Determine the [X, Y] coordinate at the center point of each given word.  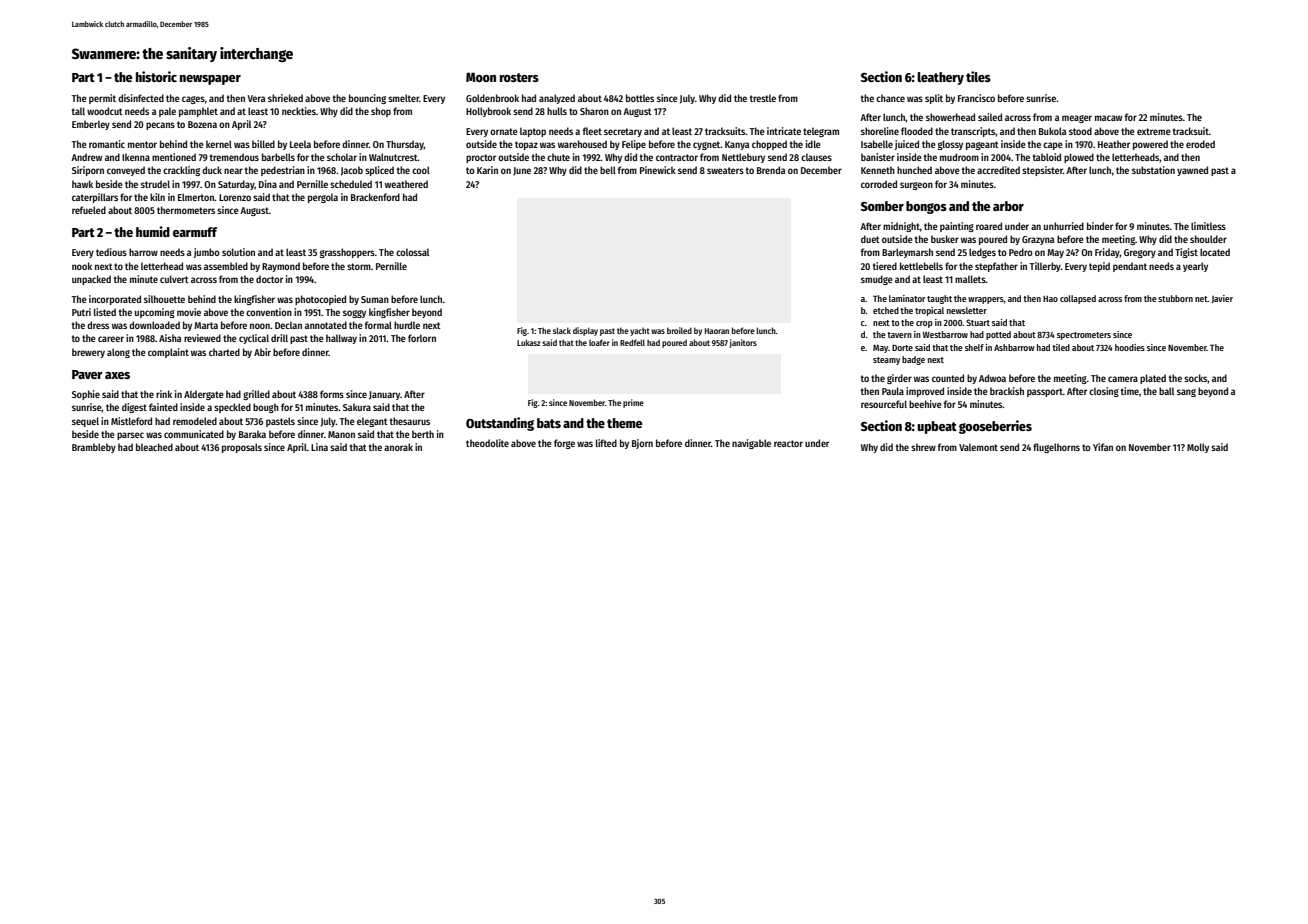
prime [633, 403]
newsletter [967, 310]
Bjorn [642, 444]
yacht [640, 331]
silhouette [164, 299]
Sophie [86, 395]
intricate [784, 131]
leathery [940, 78]
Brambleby [94, 448]
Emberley [91, 125]
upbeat [937, 427]
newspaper [210, 80]
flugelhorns [1056, 448]
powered [1150, 145]
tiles [978, 76]
